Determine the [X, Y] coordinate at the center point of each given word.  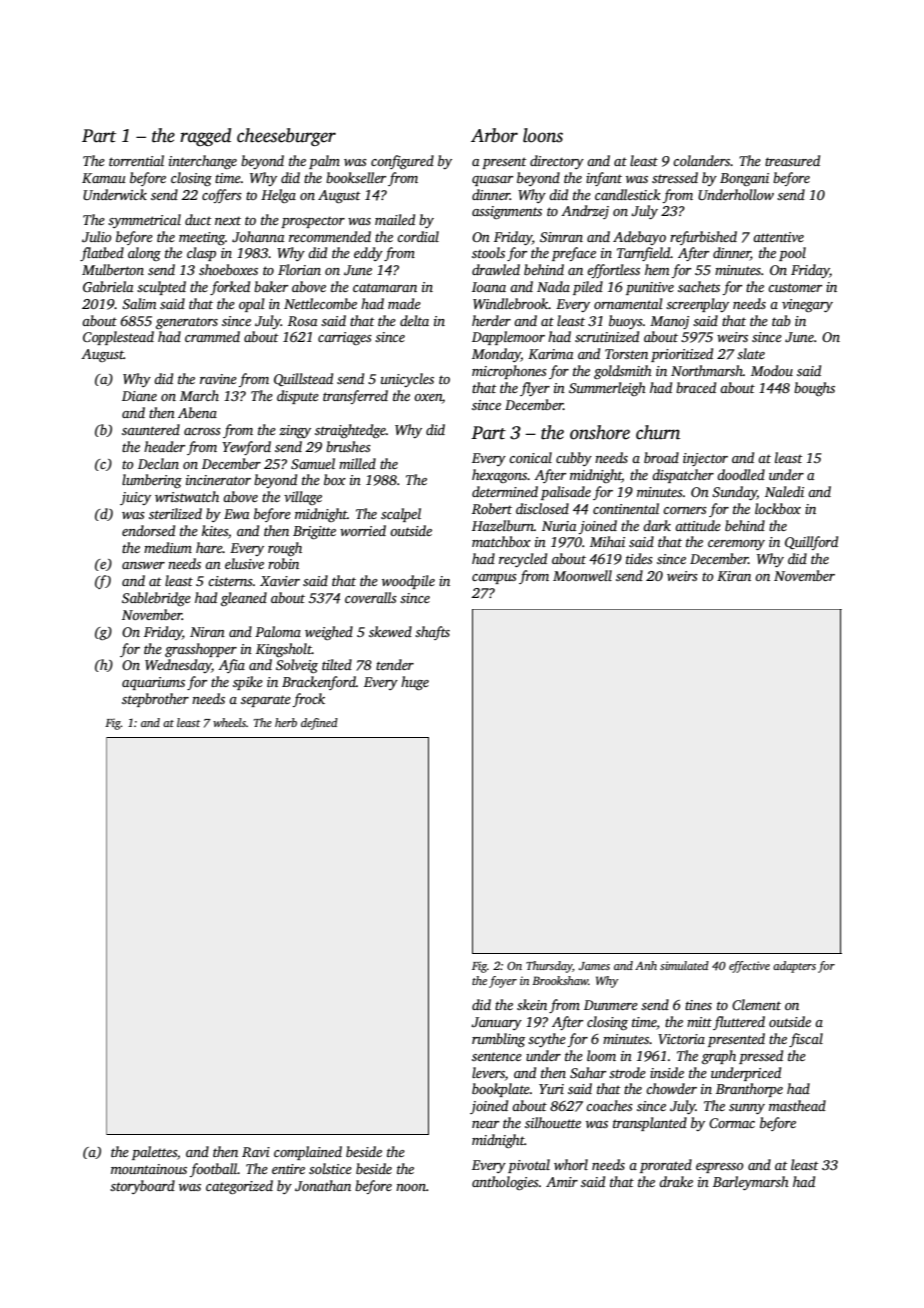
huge [415, 683]
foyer [503, 982]
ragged [205, 137]
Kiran [734, 576]
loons [543, 135]
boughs [814, 389]
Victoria [681, 1039]
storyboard [142, 1187]
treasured [792, 160]
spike [248, 683]
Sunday [734, 493]
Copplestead [118, 338]
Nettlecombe [320, 303]
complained [308, 1153]
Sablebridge [156, 599]
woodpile [408, 582]
